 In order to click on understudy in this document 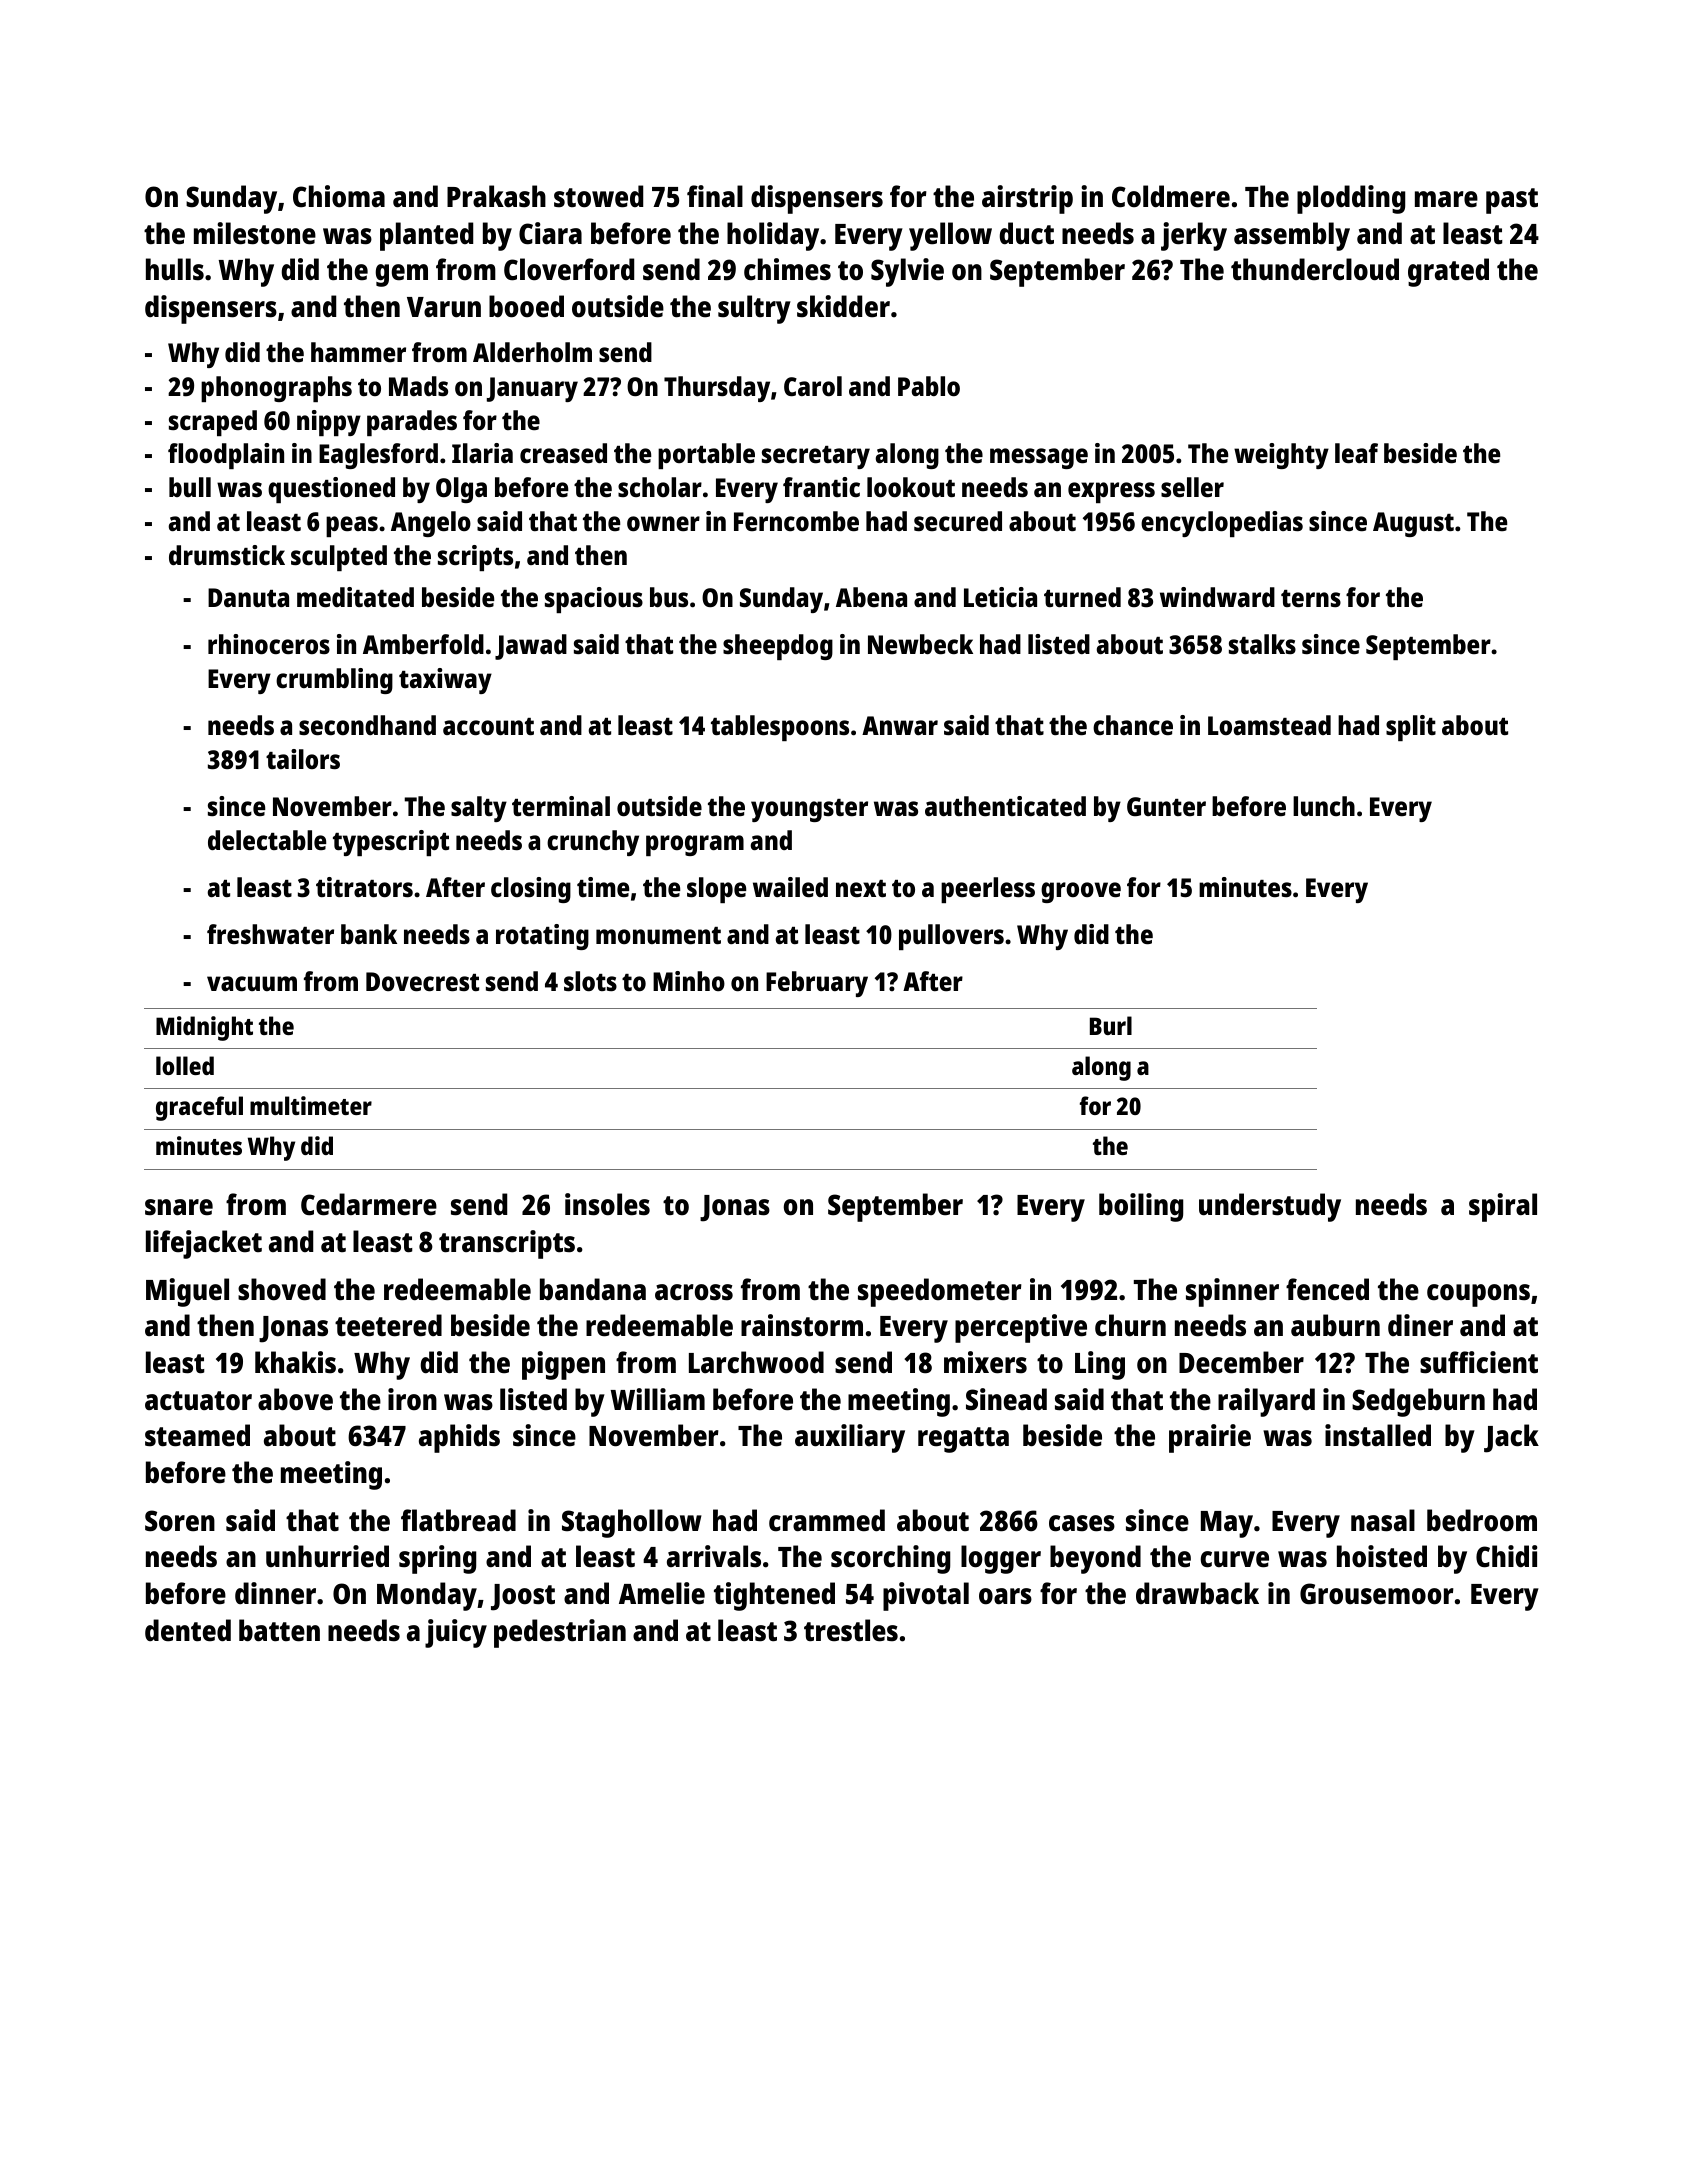, I will do `click(1270, 1207)`.
